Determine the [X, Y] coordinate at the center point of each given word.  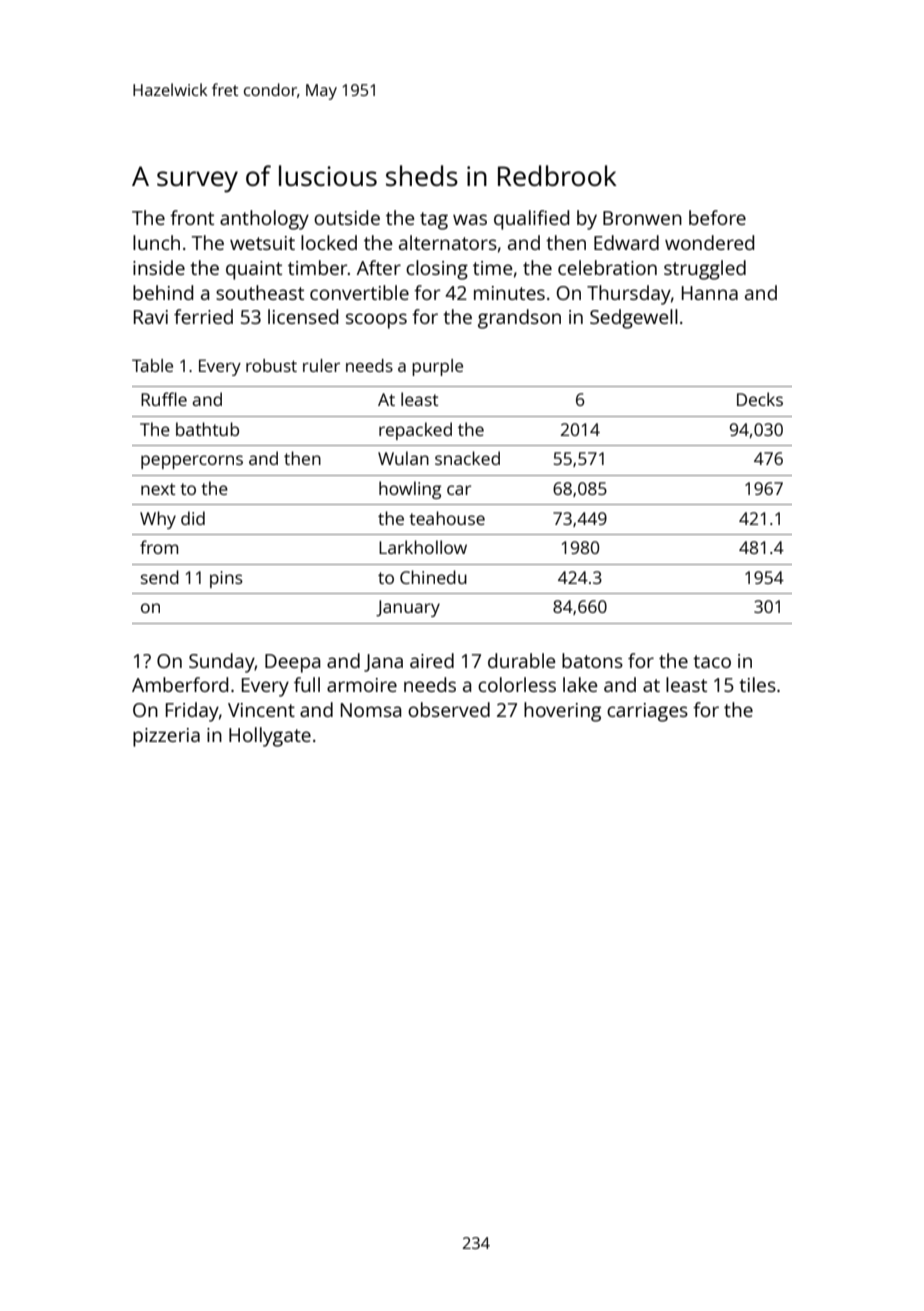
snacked [467, 458]
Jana [383, 663]
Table [152, 365]
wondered [709, 242]
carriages [647, 712]
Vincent [261, 710]
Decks [760, 399]
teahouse [447, 518]
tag [434, 221]
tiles [757, 684]
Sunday [222, 663]
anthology [264, 220]
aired [432, 660]
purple [437, 367]
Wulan [403, 458]
